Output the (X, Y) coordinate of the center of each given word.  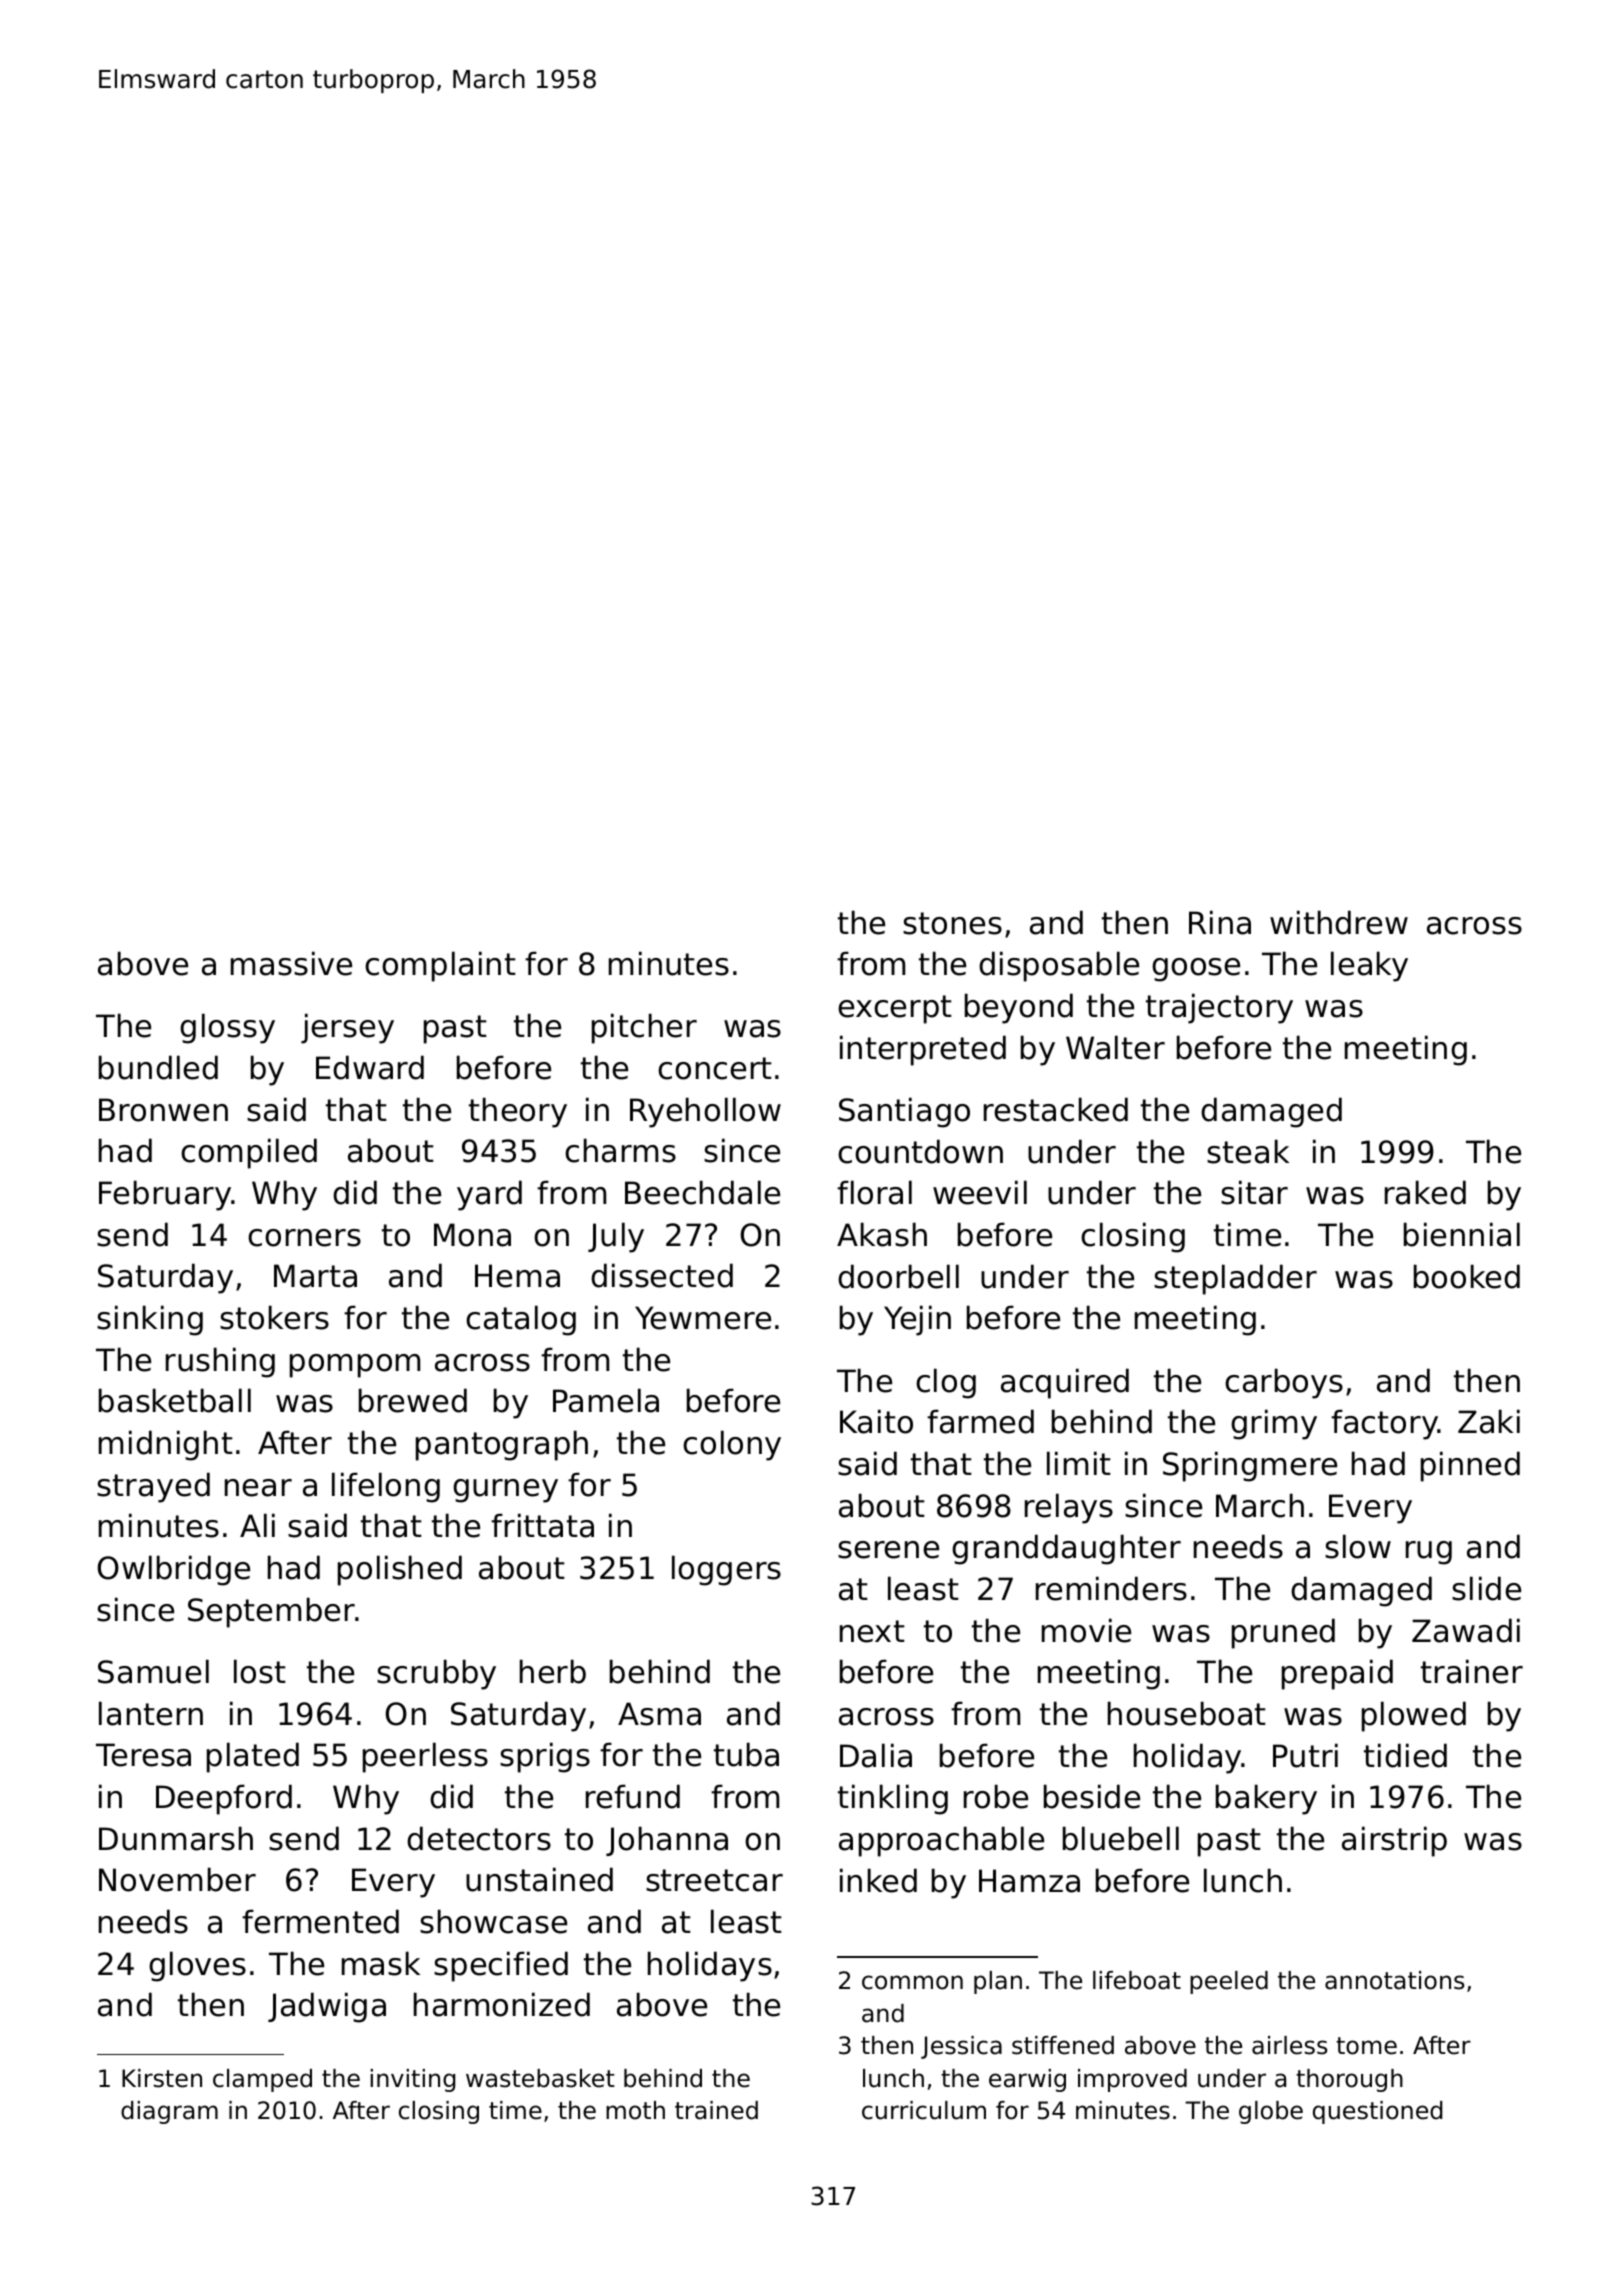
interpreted (923, 1050)
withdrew (1339, 922)
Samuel (153, 1671)
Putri (1305, 1755)
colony (732, 1445)
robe (996, 1796)
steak (1248, 1151)
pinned (1470, 1466)
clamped (262, 2080)
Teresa (143, 1755)
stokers (274, 1317)
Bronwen (163, 1110)
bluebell (1121, 1838)
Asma (659, 1714)
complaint (440, 966)
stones (952, 923)
